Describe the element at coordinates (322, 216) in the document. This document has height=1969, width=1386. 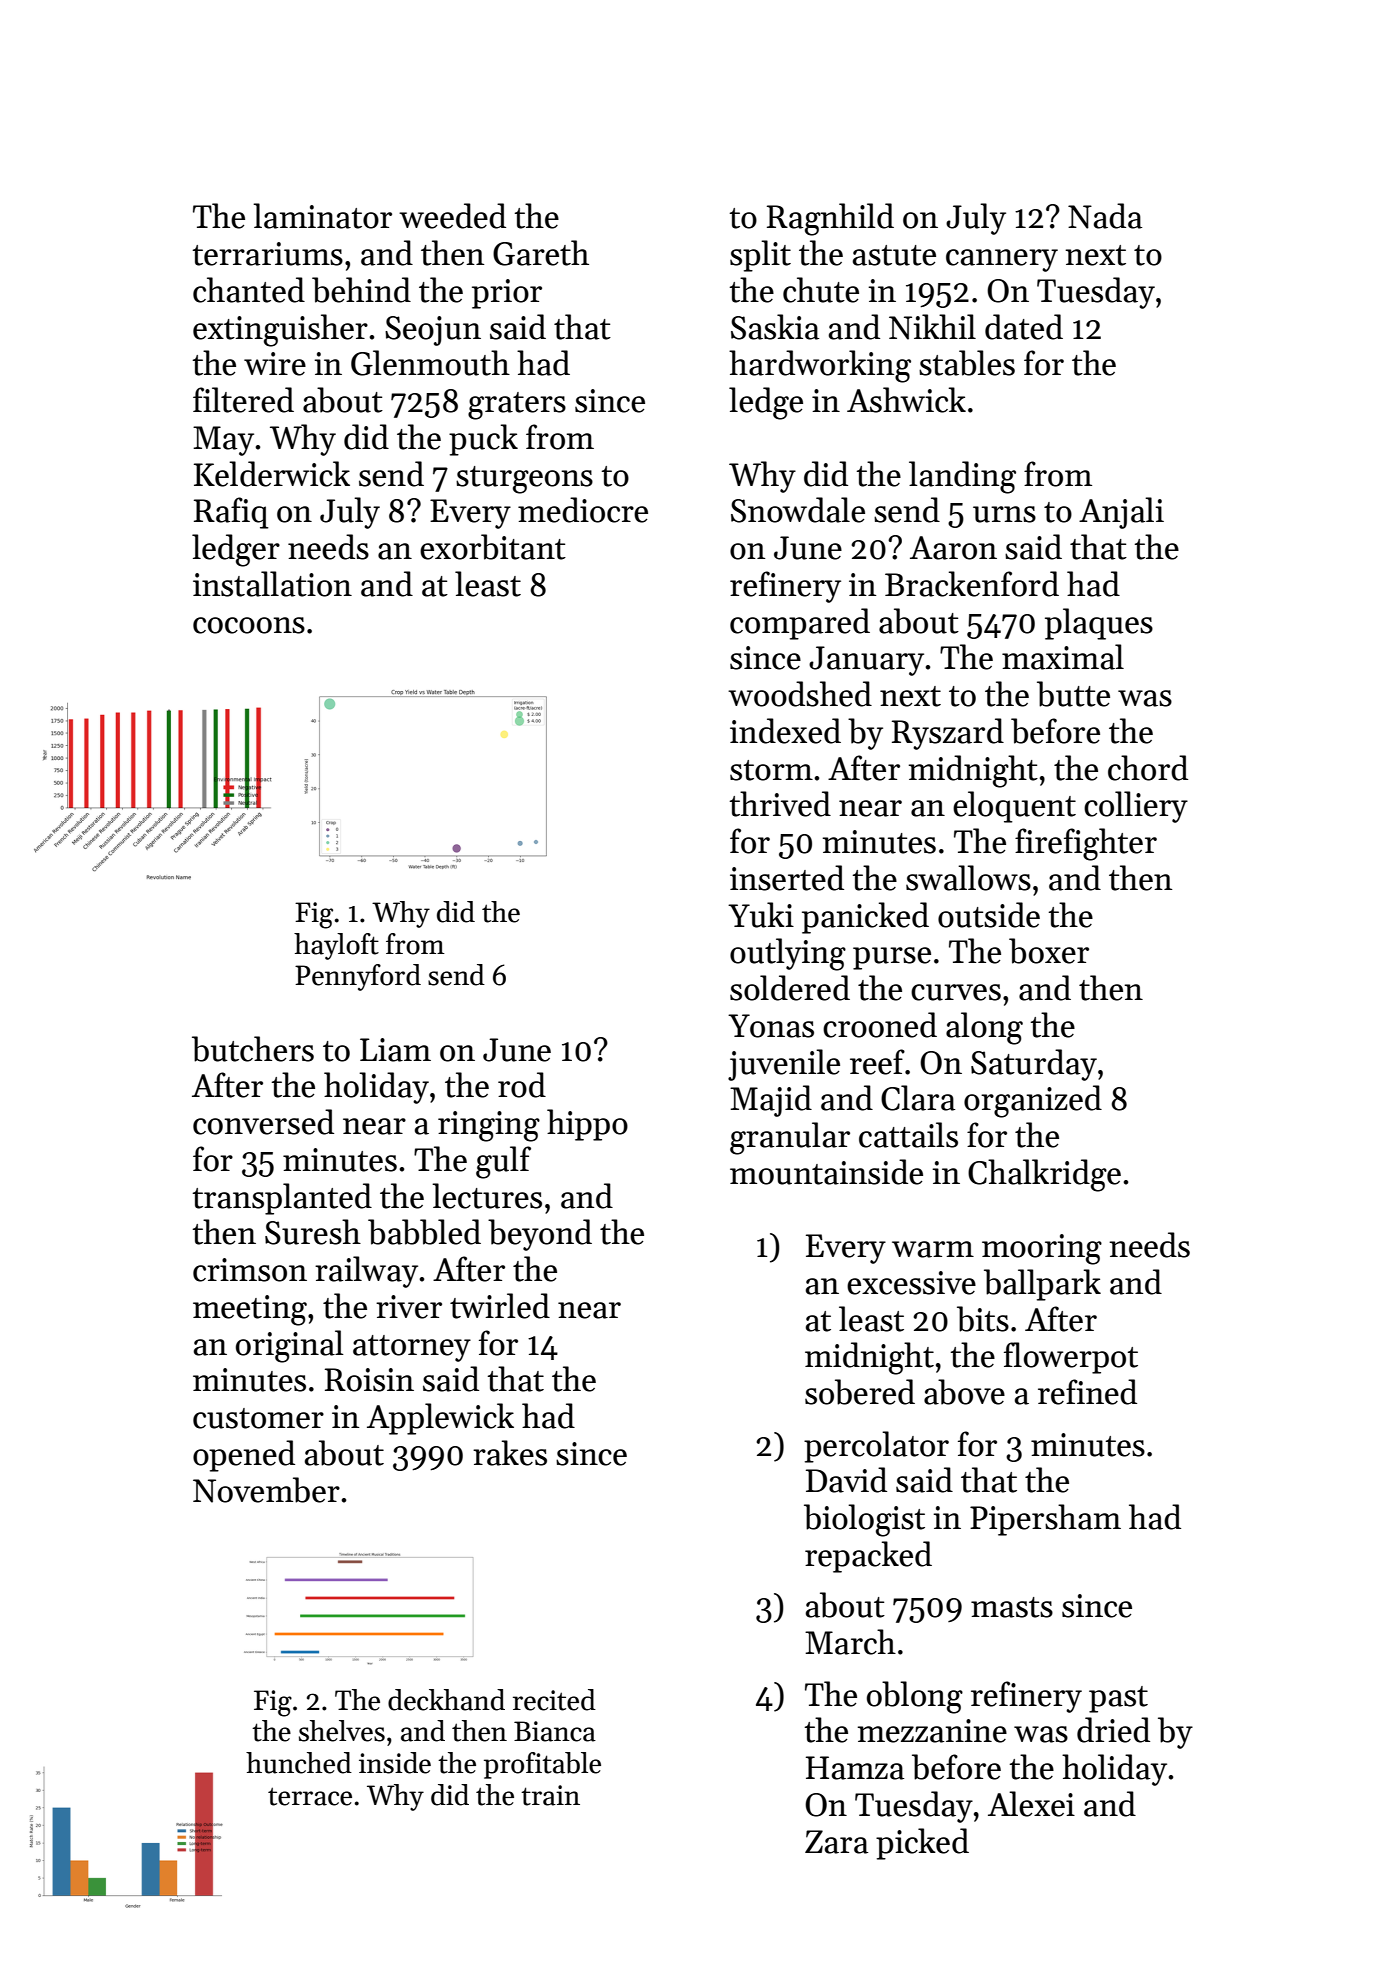
I see `laminator` at that location.
